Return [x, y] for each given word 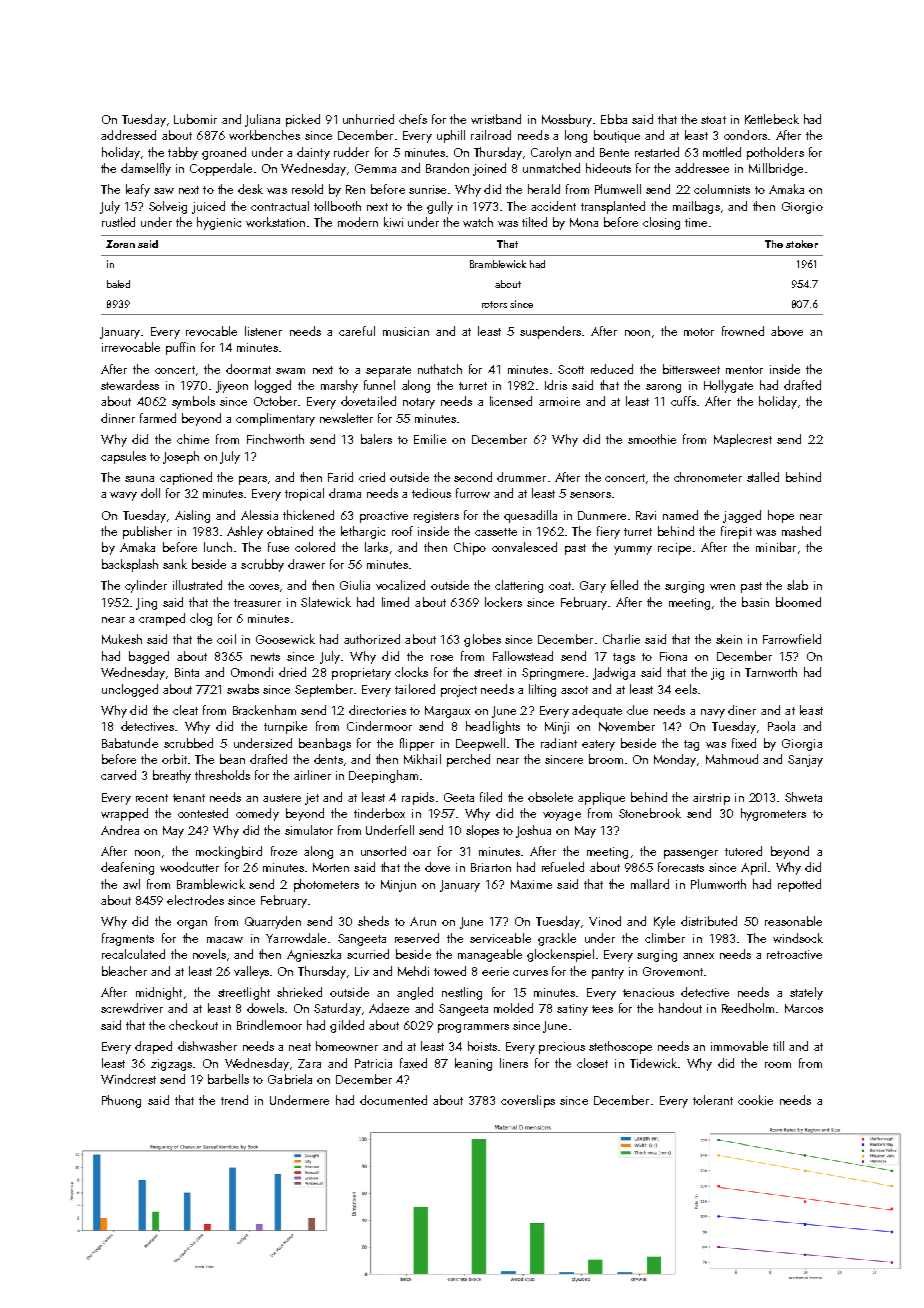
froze [284, 851]
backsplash [130, 565]
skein [729, 639]
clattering [519, 586]
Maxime [531, 884]
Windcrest [128, 1079]
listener [263, 331]
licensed [511, 401]
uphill [451, 136]
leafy [138, 190]
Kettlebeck [772, 119]
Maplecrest [743, 440]
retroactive [794, 954]
